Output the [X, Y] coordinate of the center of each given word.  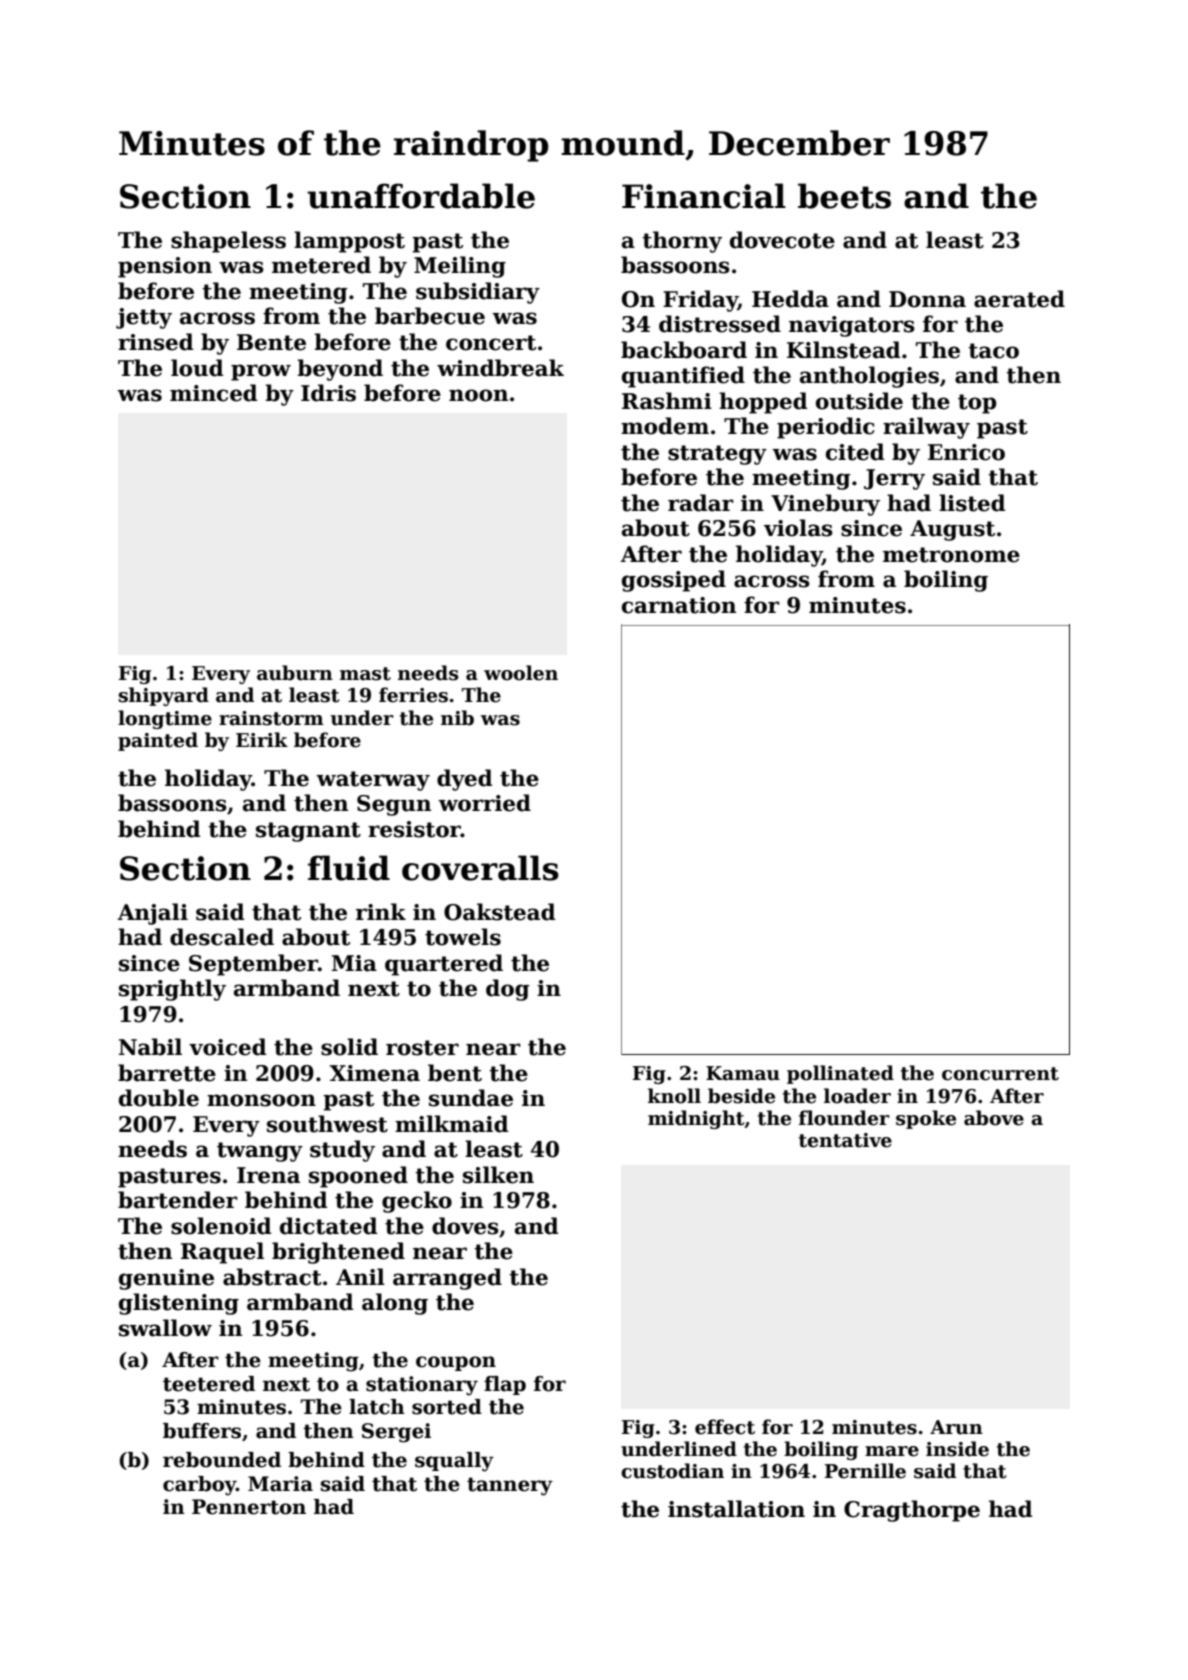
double [159, 1098]
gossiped [674, 581]
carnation [679, 605]
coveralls [480, 868]
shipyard [164, 696]
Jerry [894, 479]
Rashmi [667, 401]
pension [165, 267]
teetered [209, 1384]
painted [158, 741]
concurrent [1000, 1074]
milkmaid [452, 1124]
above [994, 1118]
